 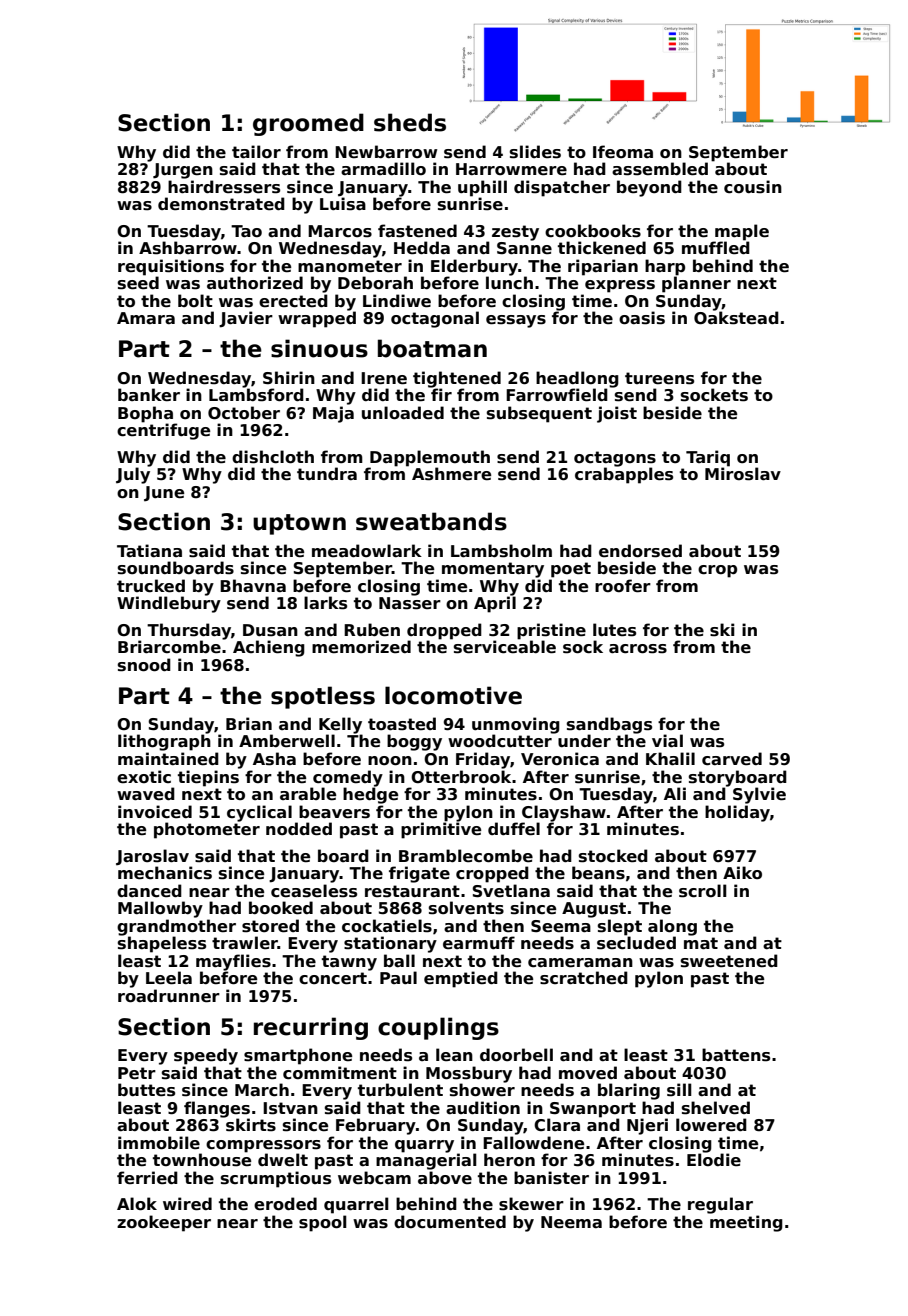 What do you see at coordinates (493, 570) in the document?
I see `momentary` at bounding box center [493, 570].
